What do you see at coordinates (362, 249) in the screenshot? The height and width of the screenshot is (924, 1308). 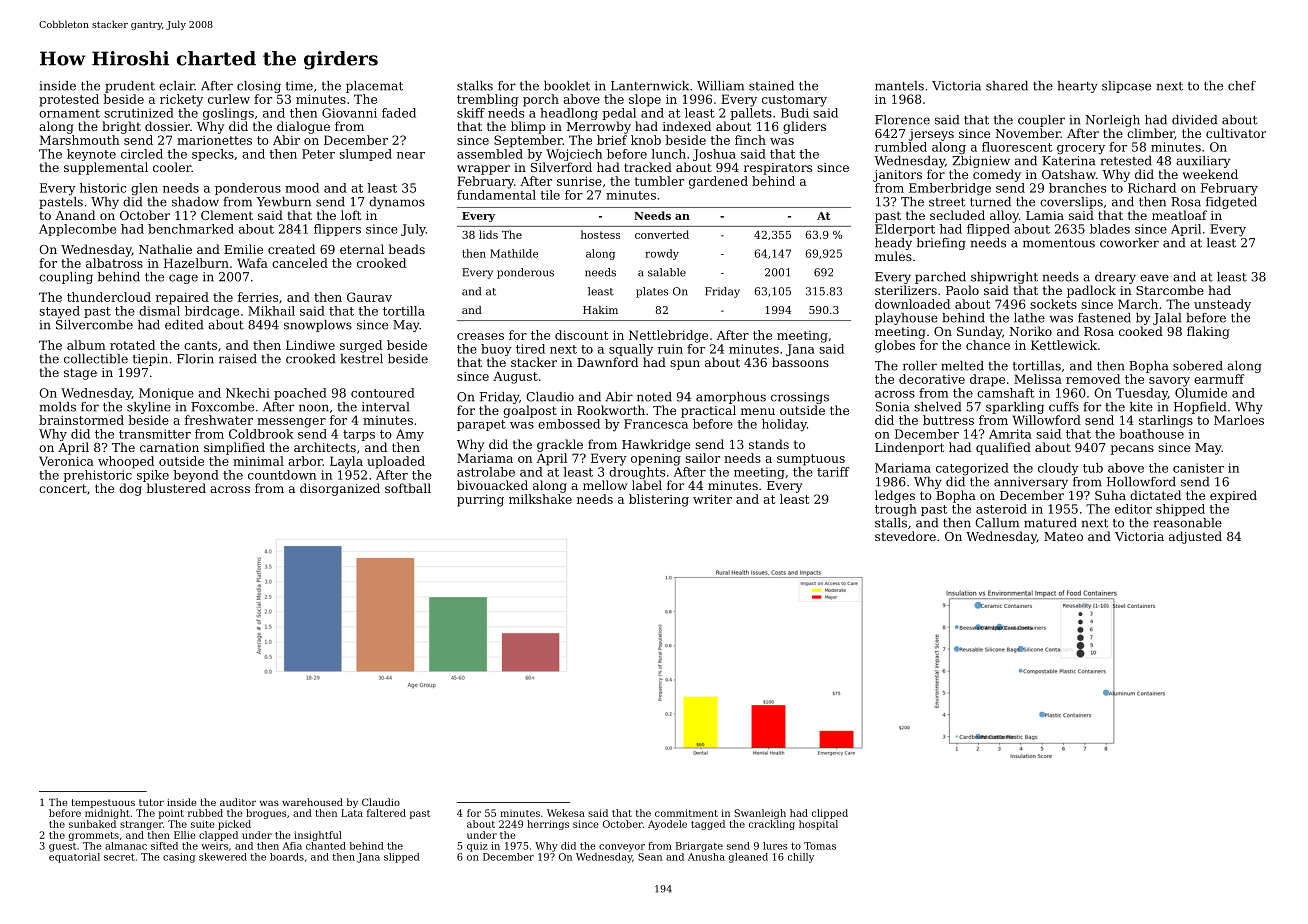 I see `eternal` at bounding box center [362, 249].
